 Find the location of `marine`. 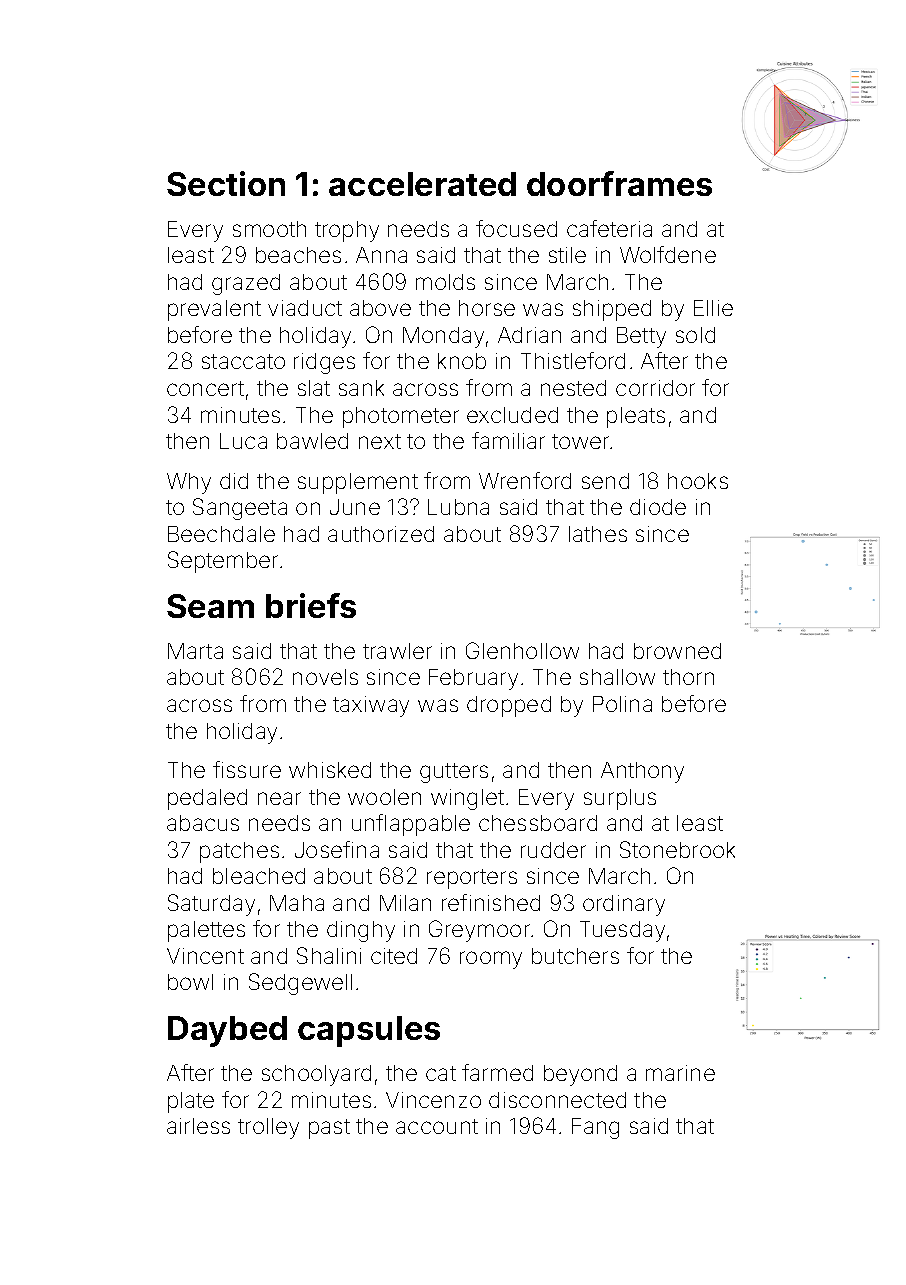

marine is located at coordinates (680, 1073).
